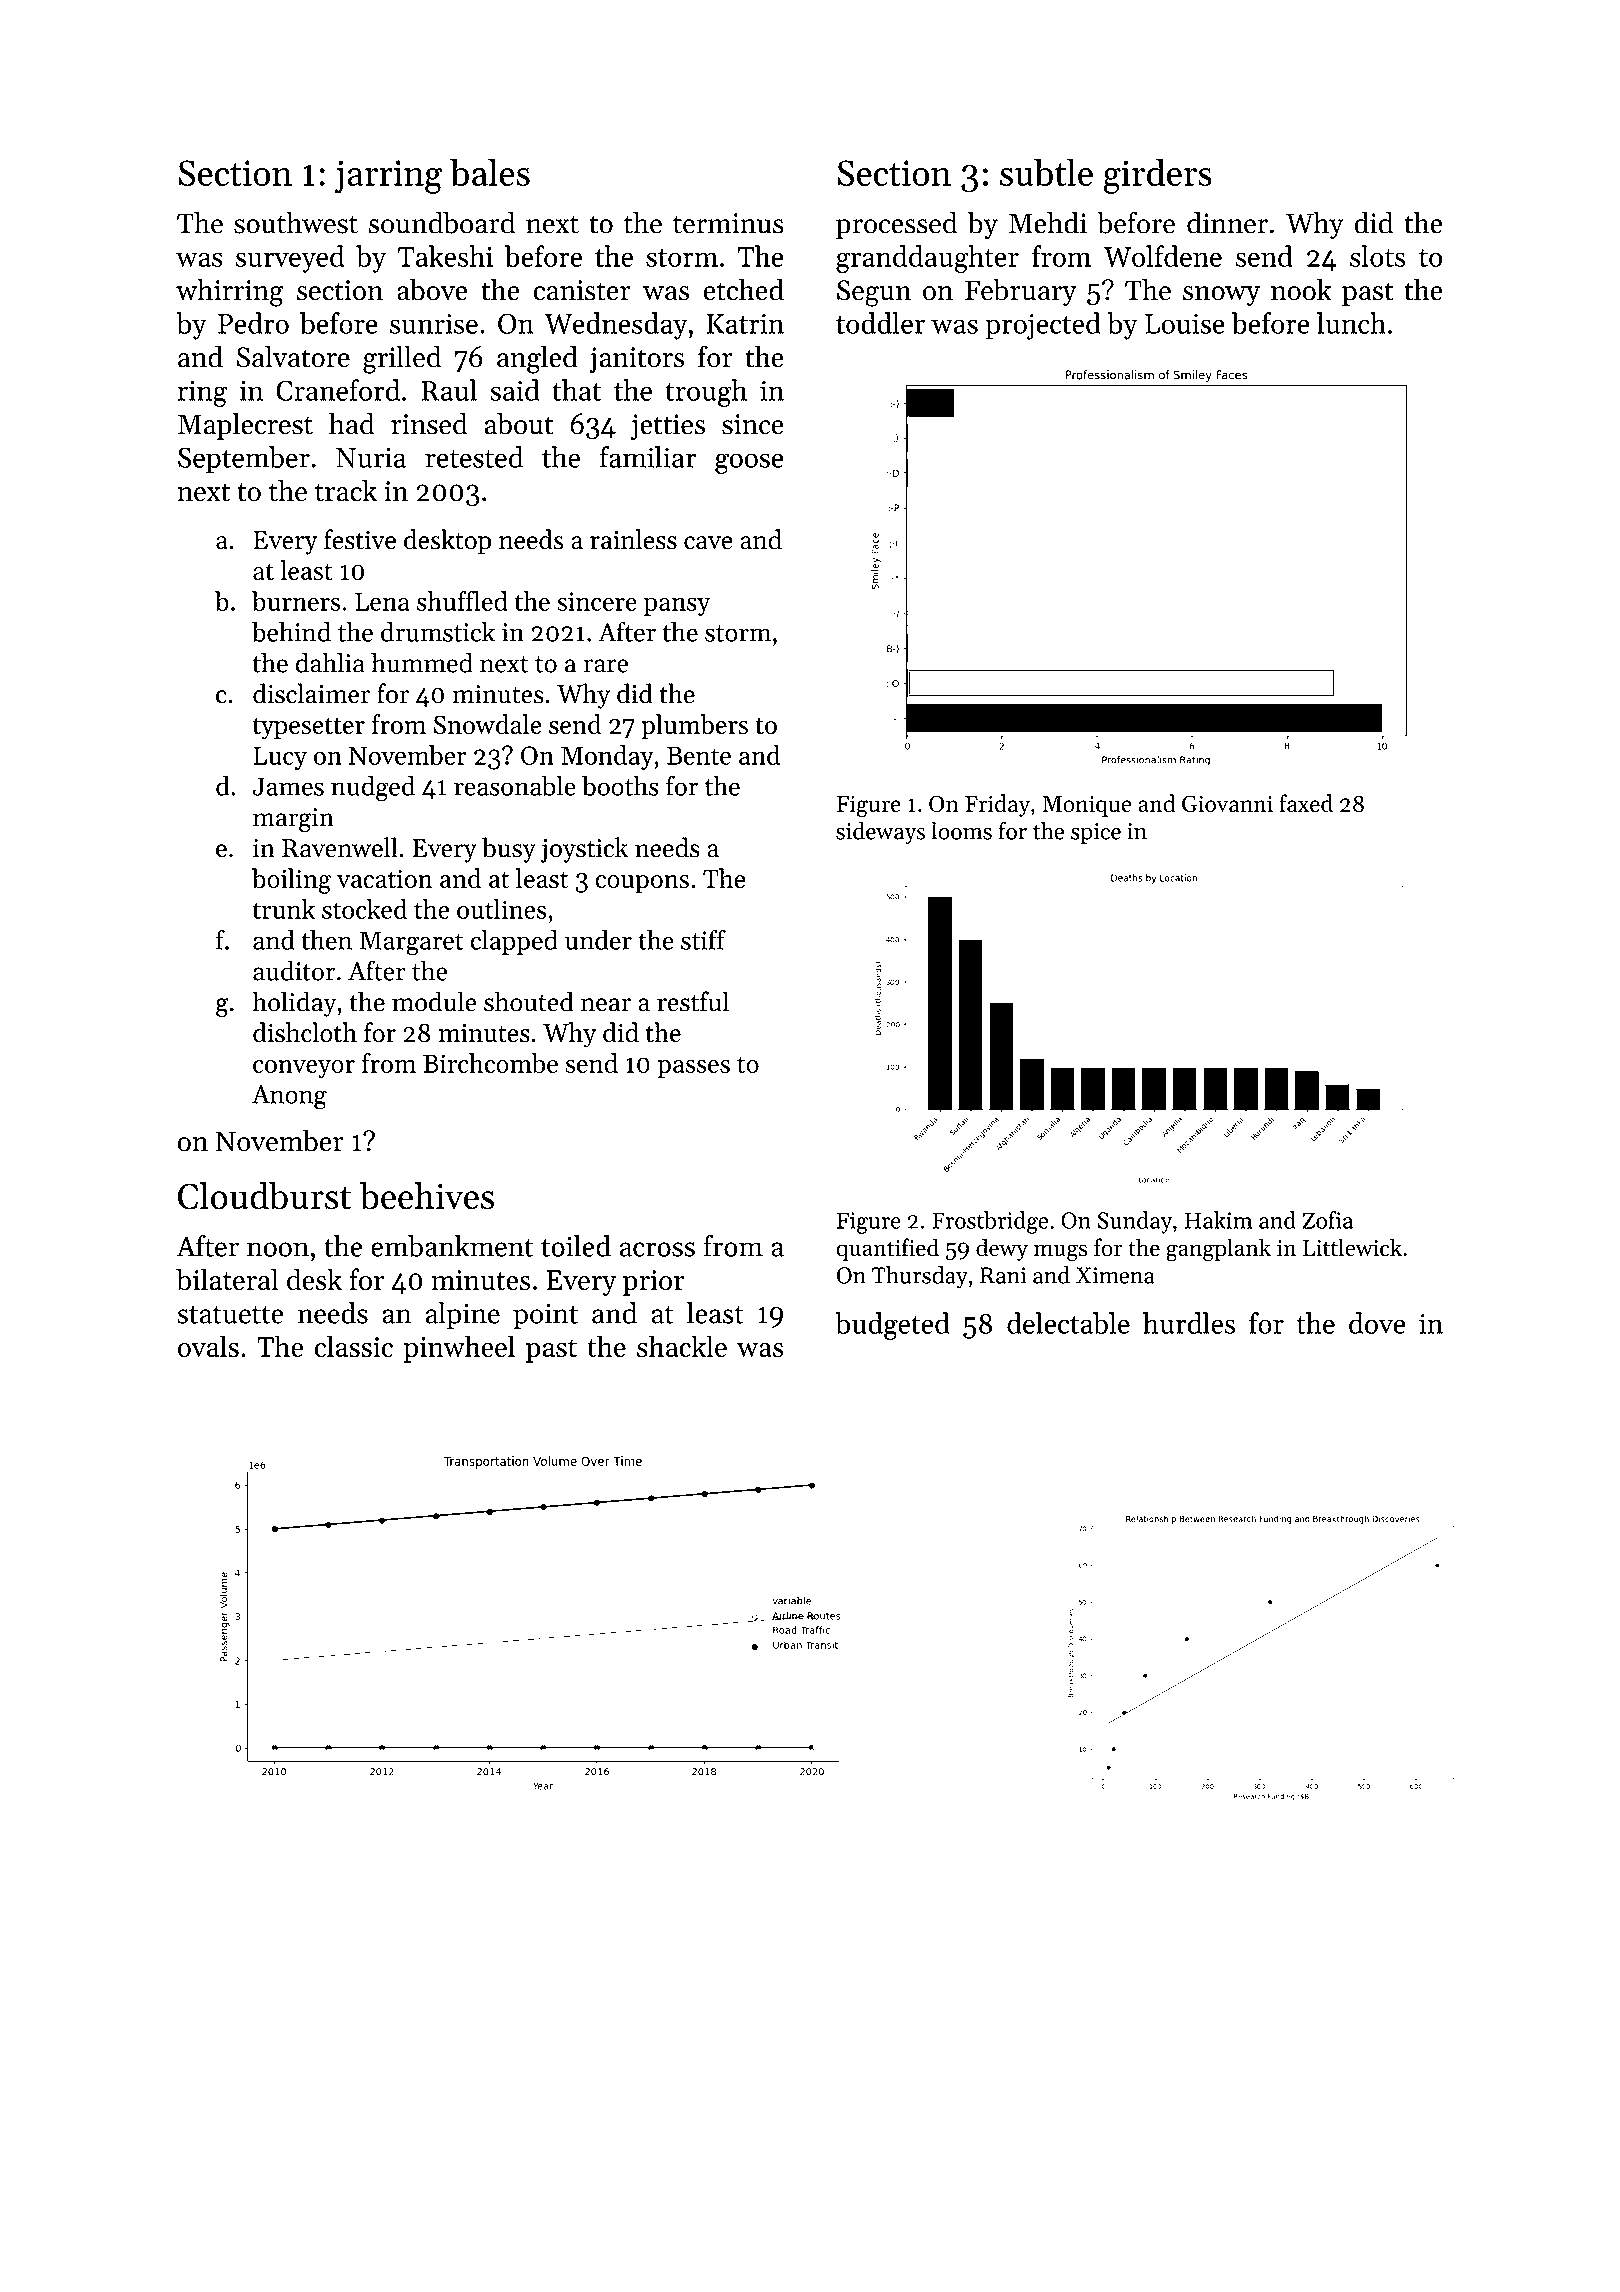 Image resolution: width=1620 pixels, height=2292 pixels. I want to click on surveyed, so click(290, 259).
